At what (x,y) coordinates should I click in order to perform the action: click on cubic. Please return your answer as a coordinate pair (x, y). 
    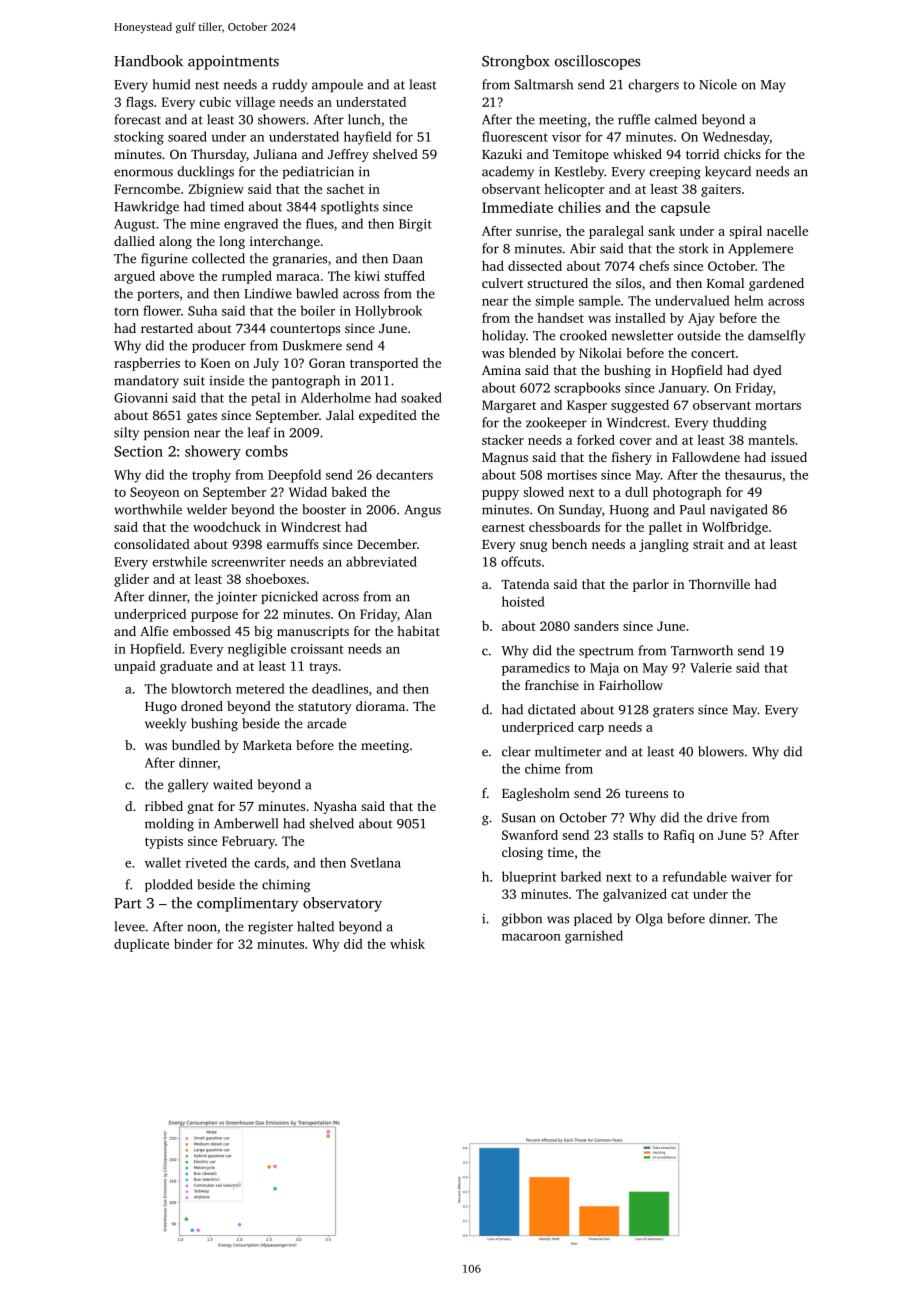
    Looking at the image, I should click on (215, 102).
